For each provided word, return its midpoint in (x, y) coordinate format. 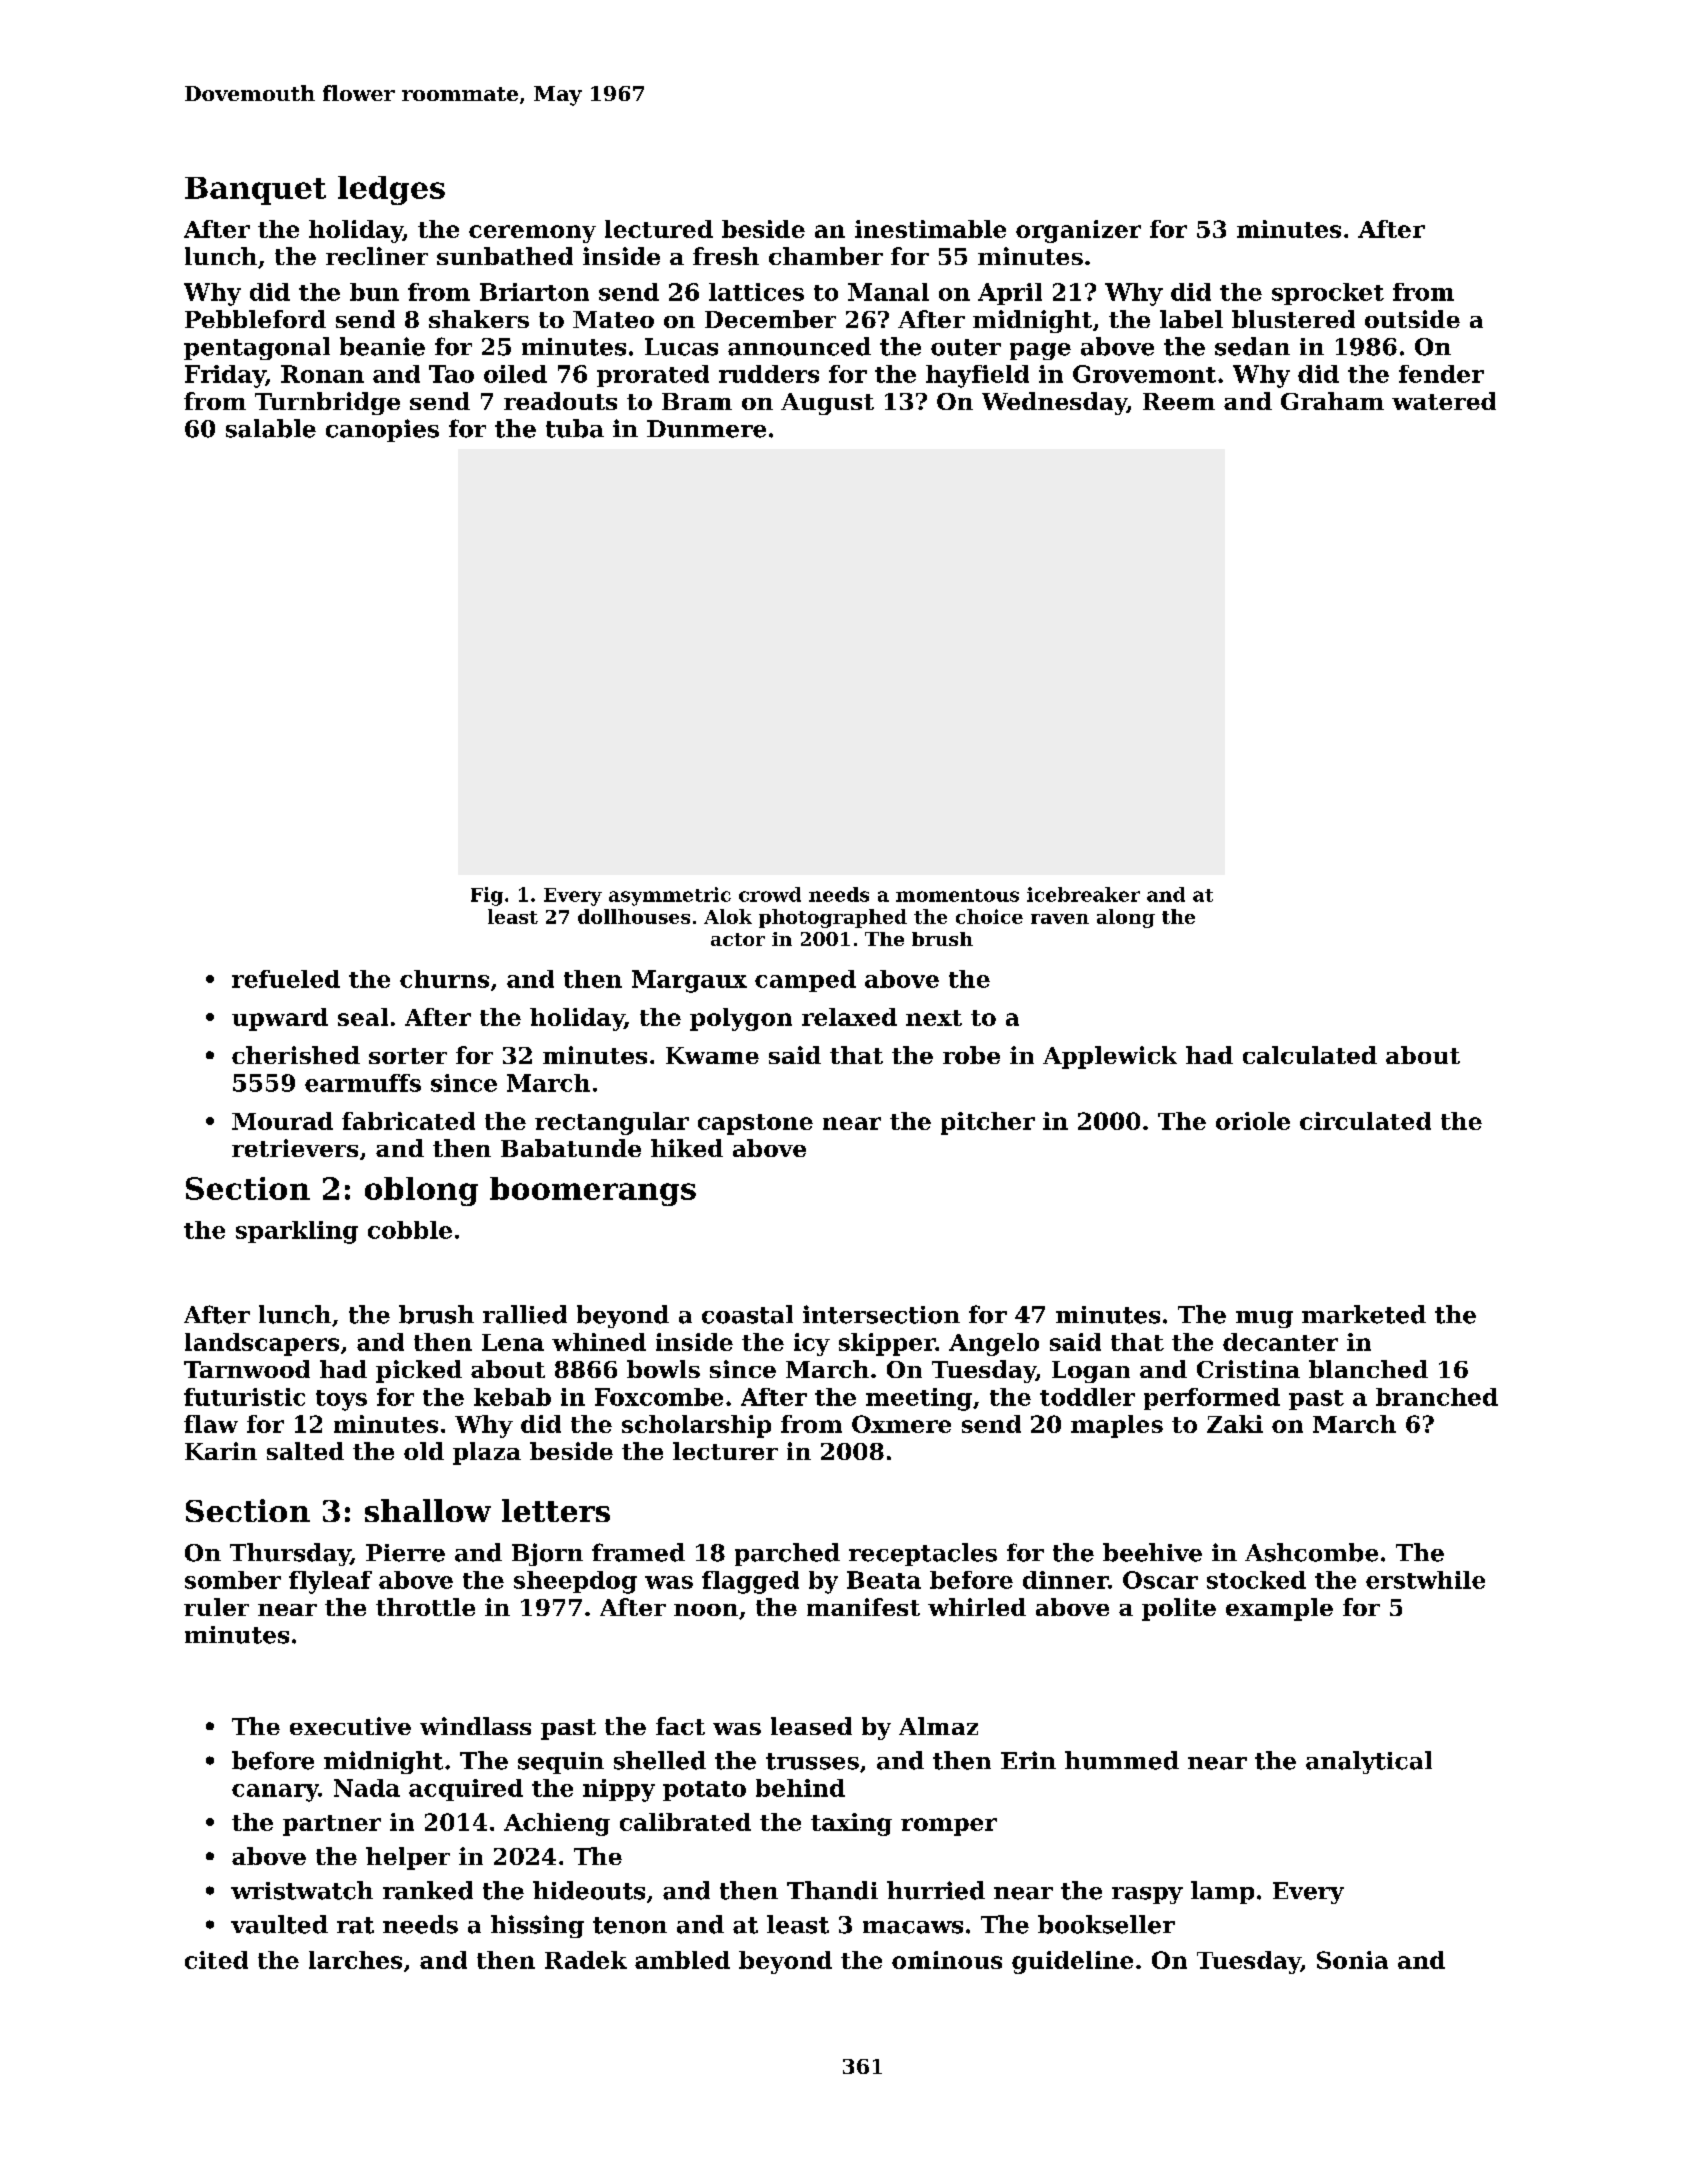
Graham (1332, 401)
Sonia (1352, 1960)
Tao (451, 374)
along (1126, 918)
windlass (475, 1726)
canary (275, 1793)
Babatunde (571, 1148)
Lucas (681, 347)
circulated (1365, 1121)
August (827, 404)
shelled (660, 1760)
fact (680, 1726)
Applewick (1110, 1057)
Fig (487, 896)
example (1279, 1609)
